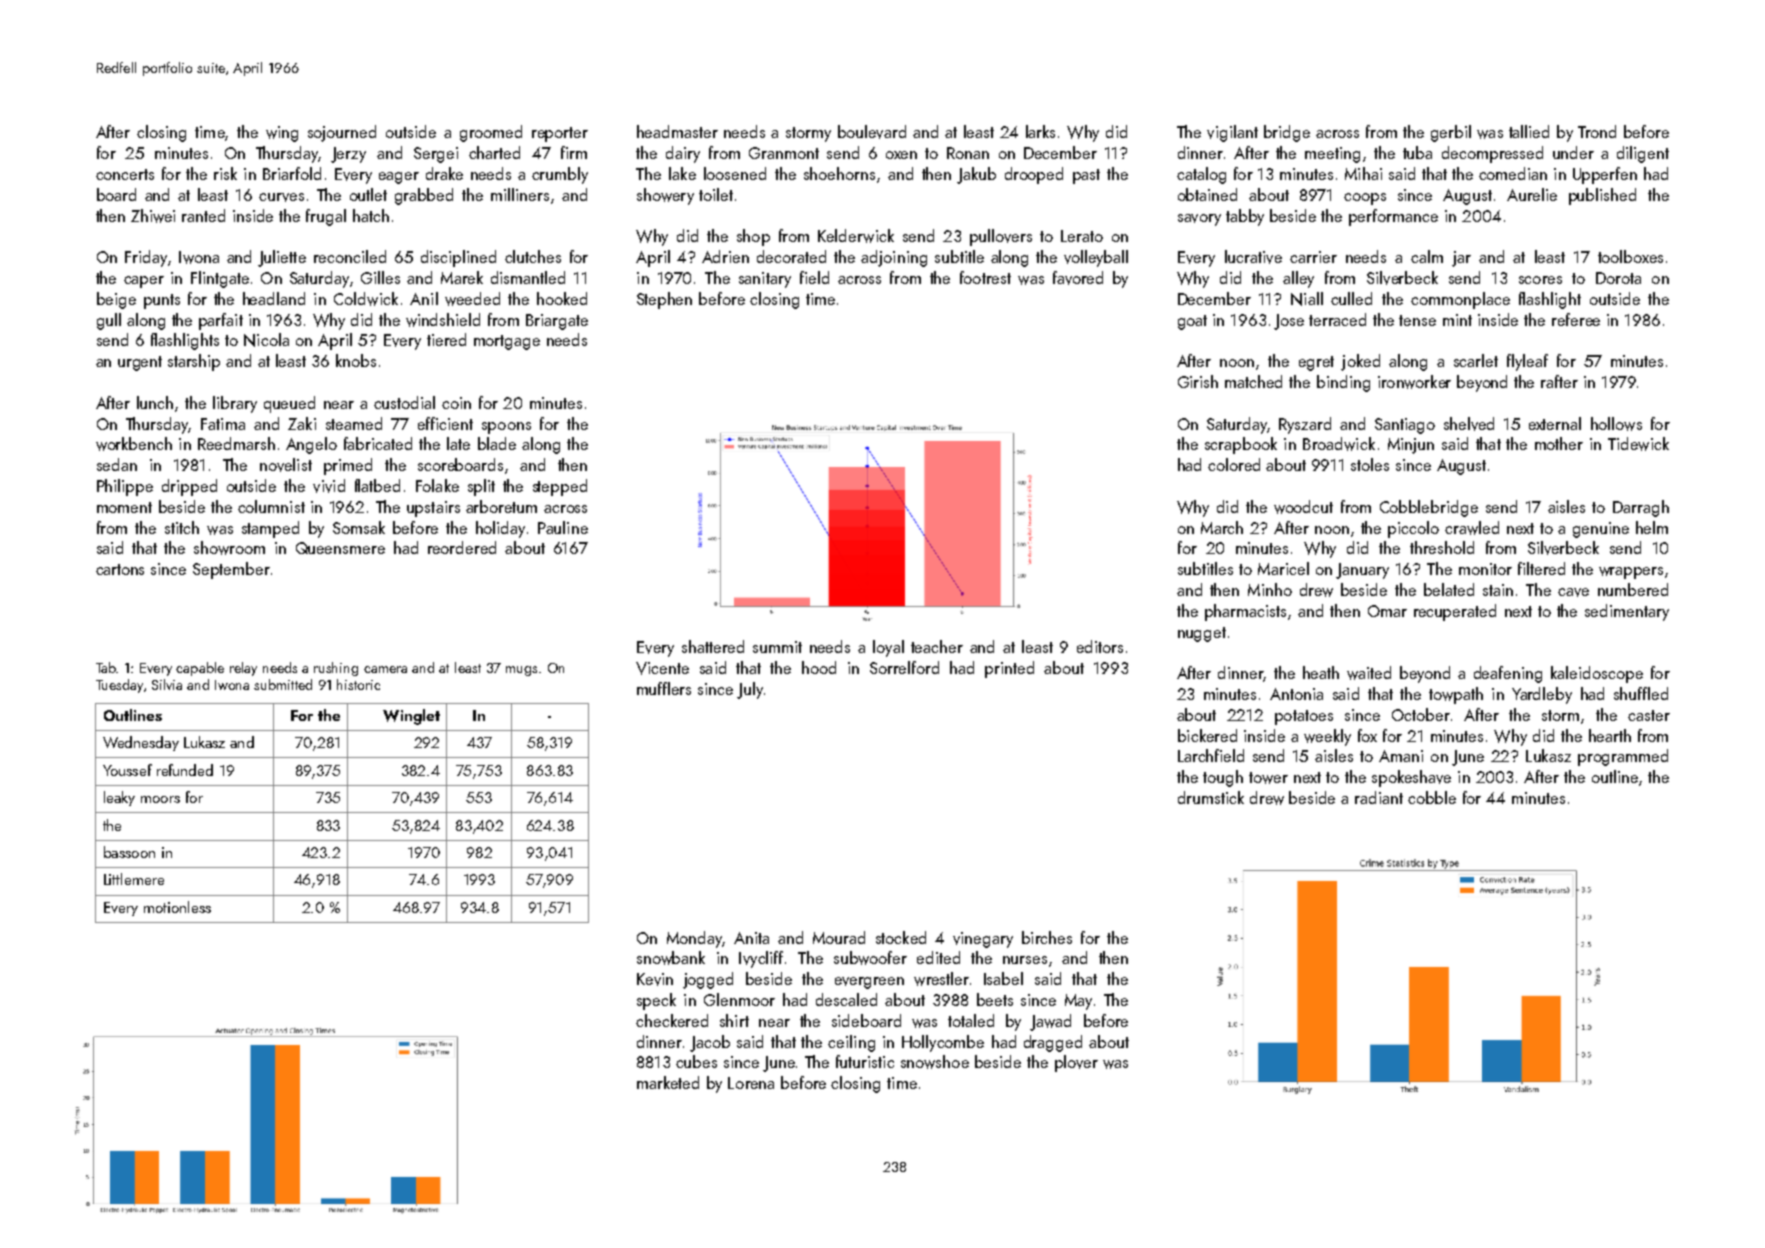  I want to click on headland, so click(274, 298).
